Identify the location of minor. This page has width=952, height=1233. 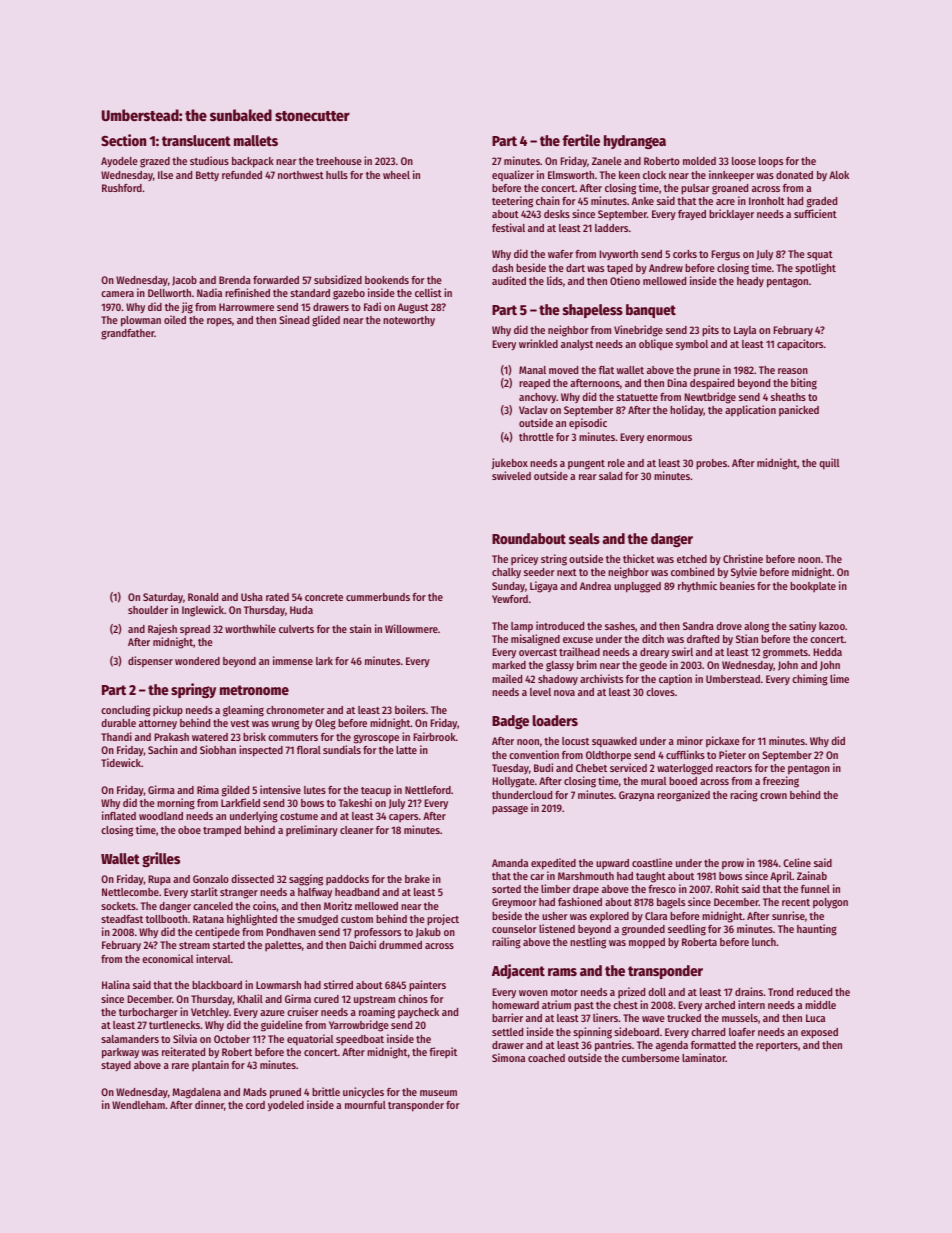
(690, 740).
